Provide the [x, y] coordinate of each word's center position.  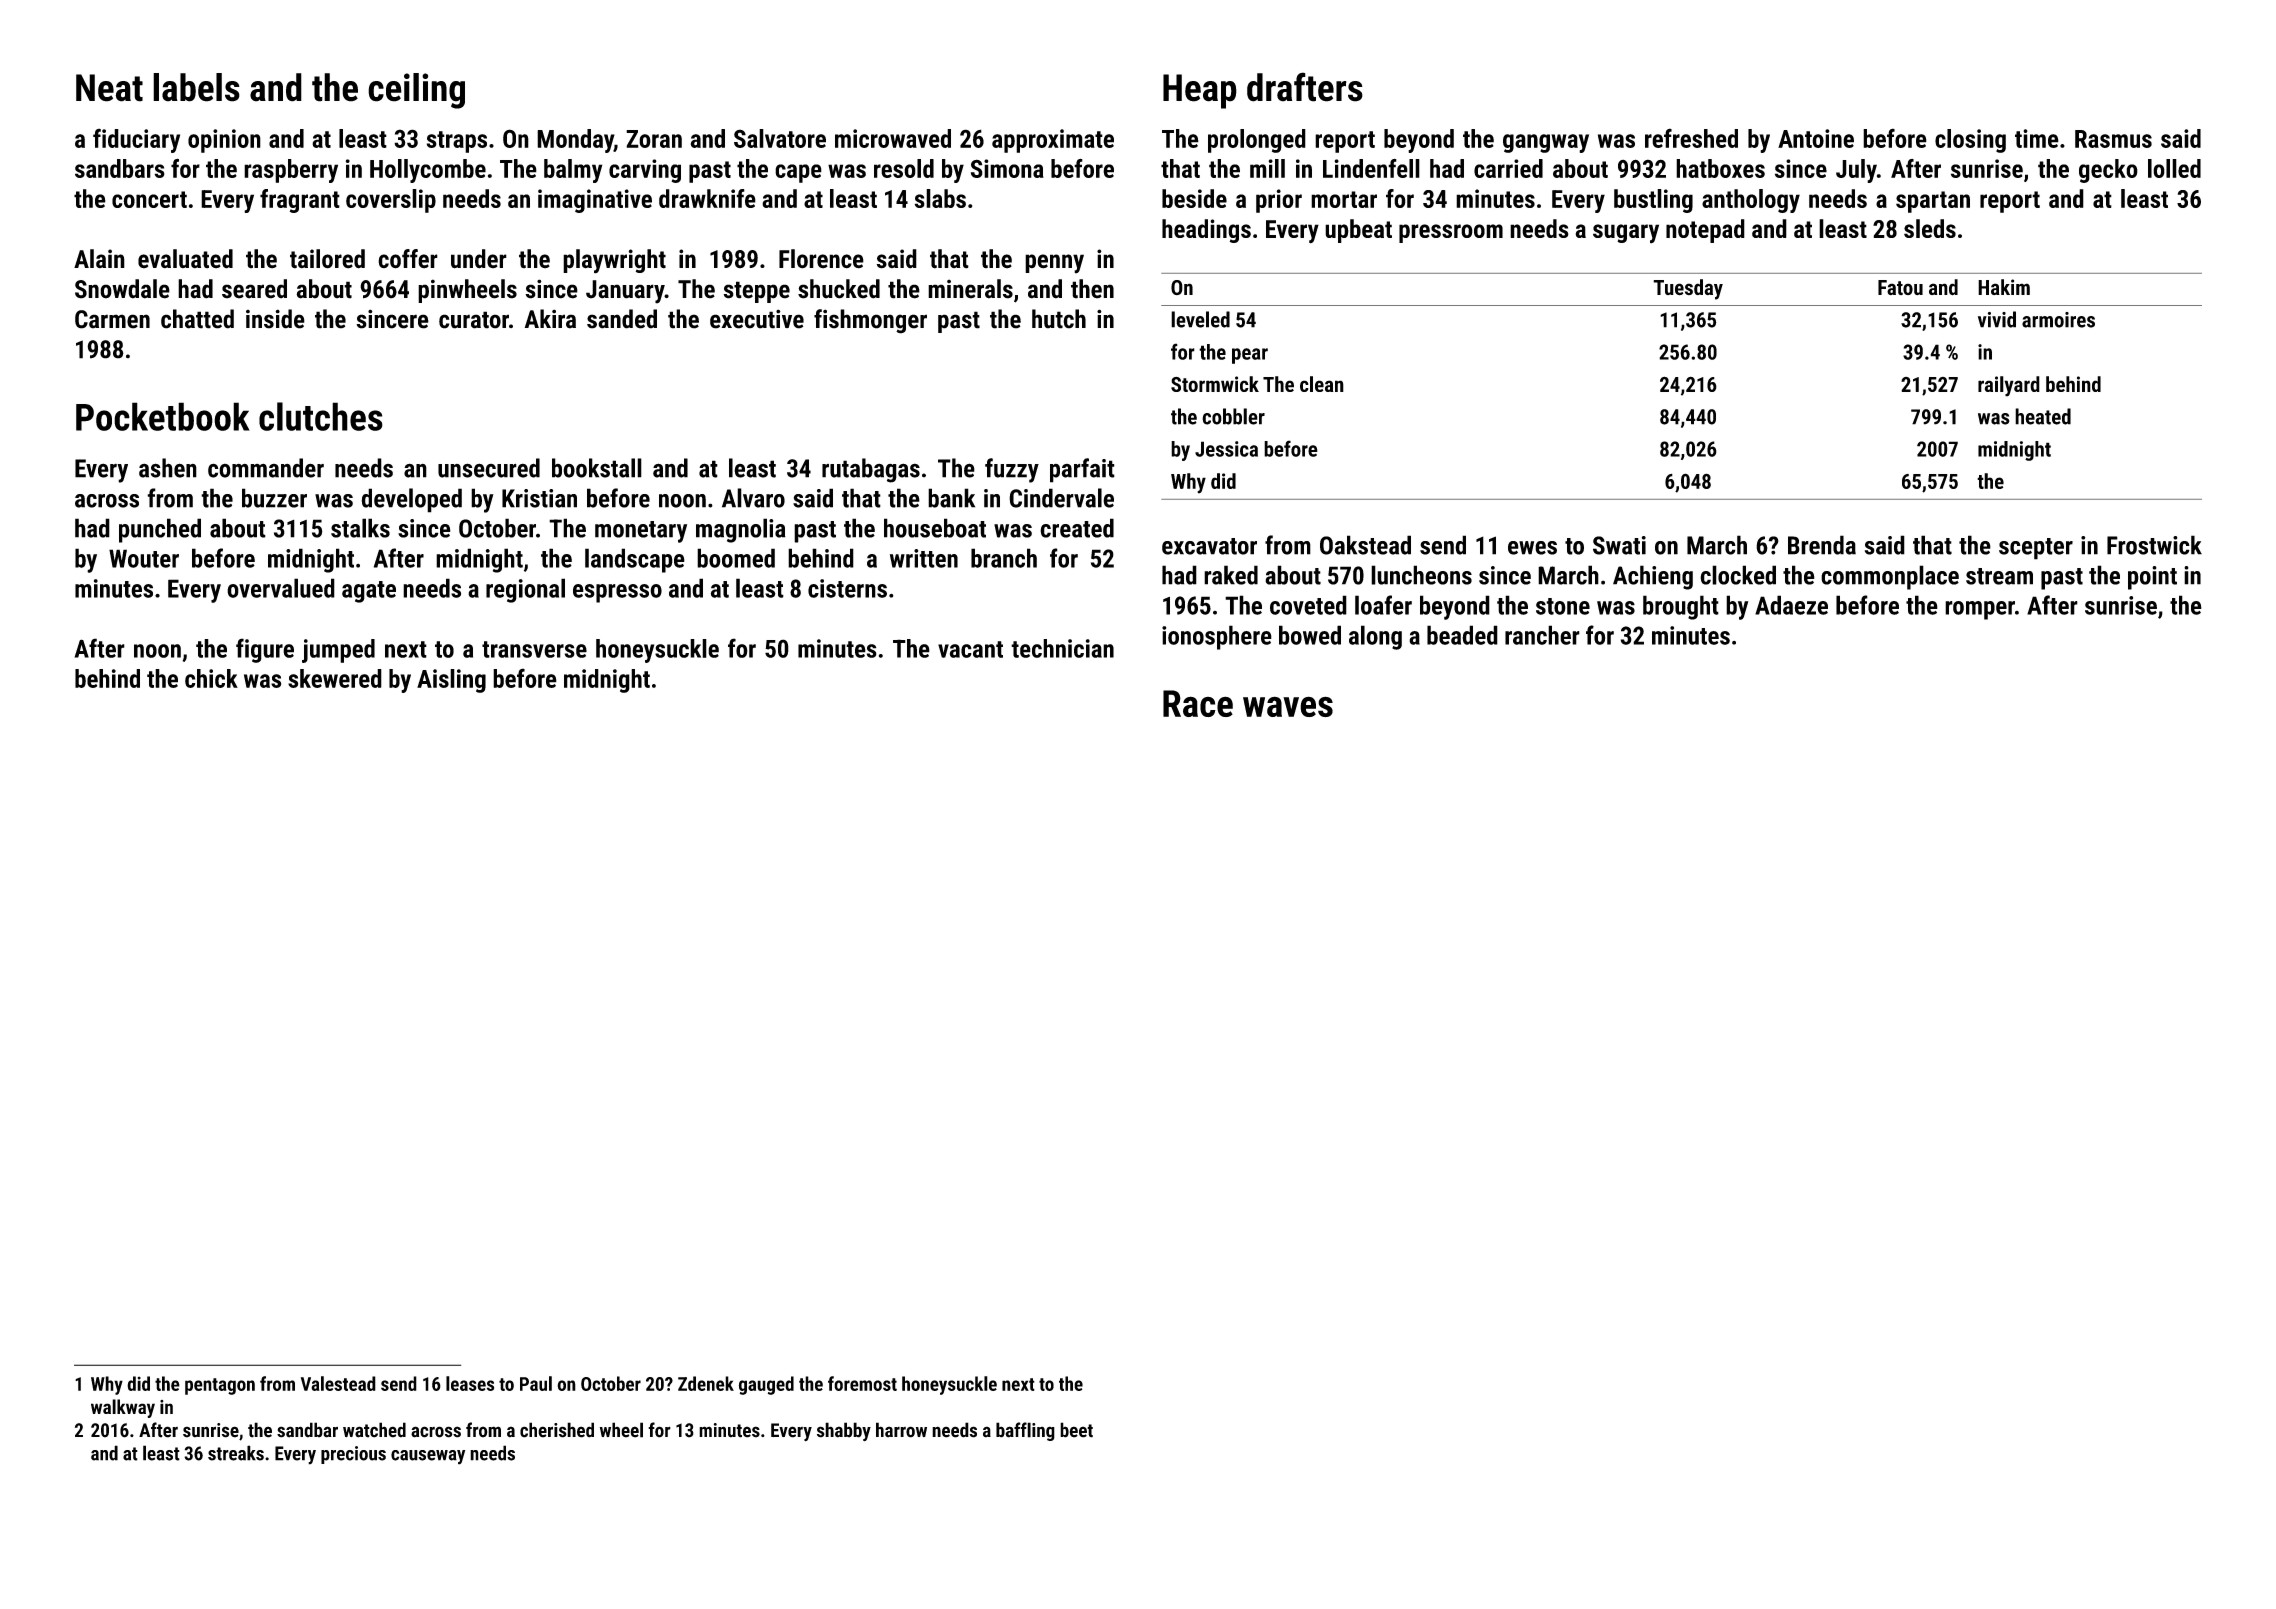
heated [2043, 416]
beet [1076, 1430]
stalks [360, 528]
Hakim [2004, 287]
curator [474, 320]
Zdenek [706, 1383]
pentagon [220, 1386]
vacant [970, 649]
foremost [862, 1383]
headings [1206, 231]
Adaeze [1791, 605]
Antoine [1816, 138]
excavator [1209, 546]
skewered [335, 678]
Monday [575, 141]
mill [1267, 168]
